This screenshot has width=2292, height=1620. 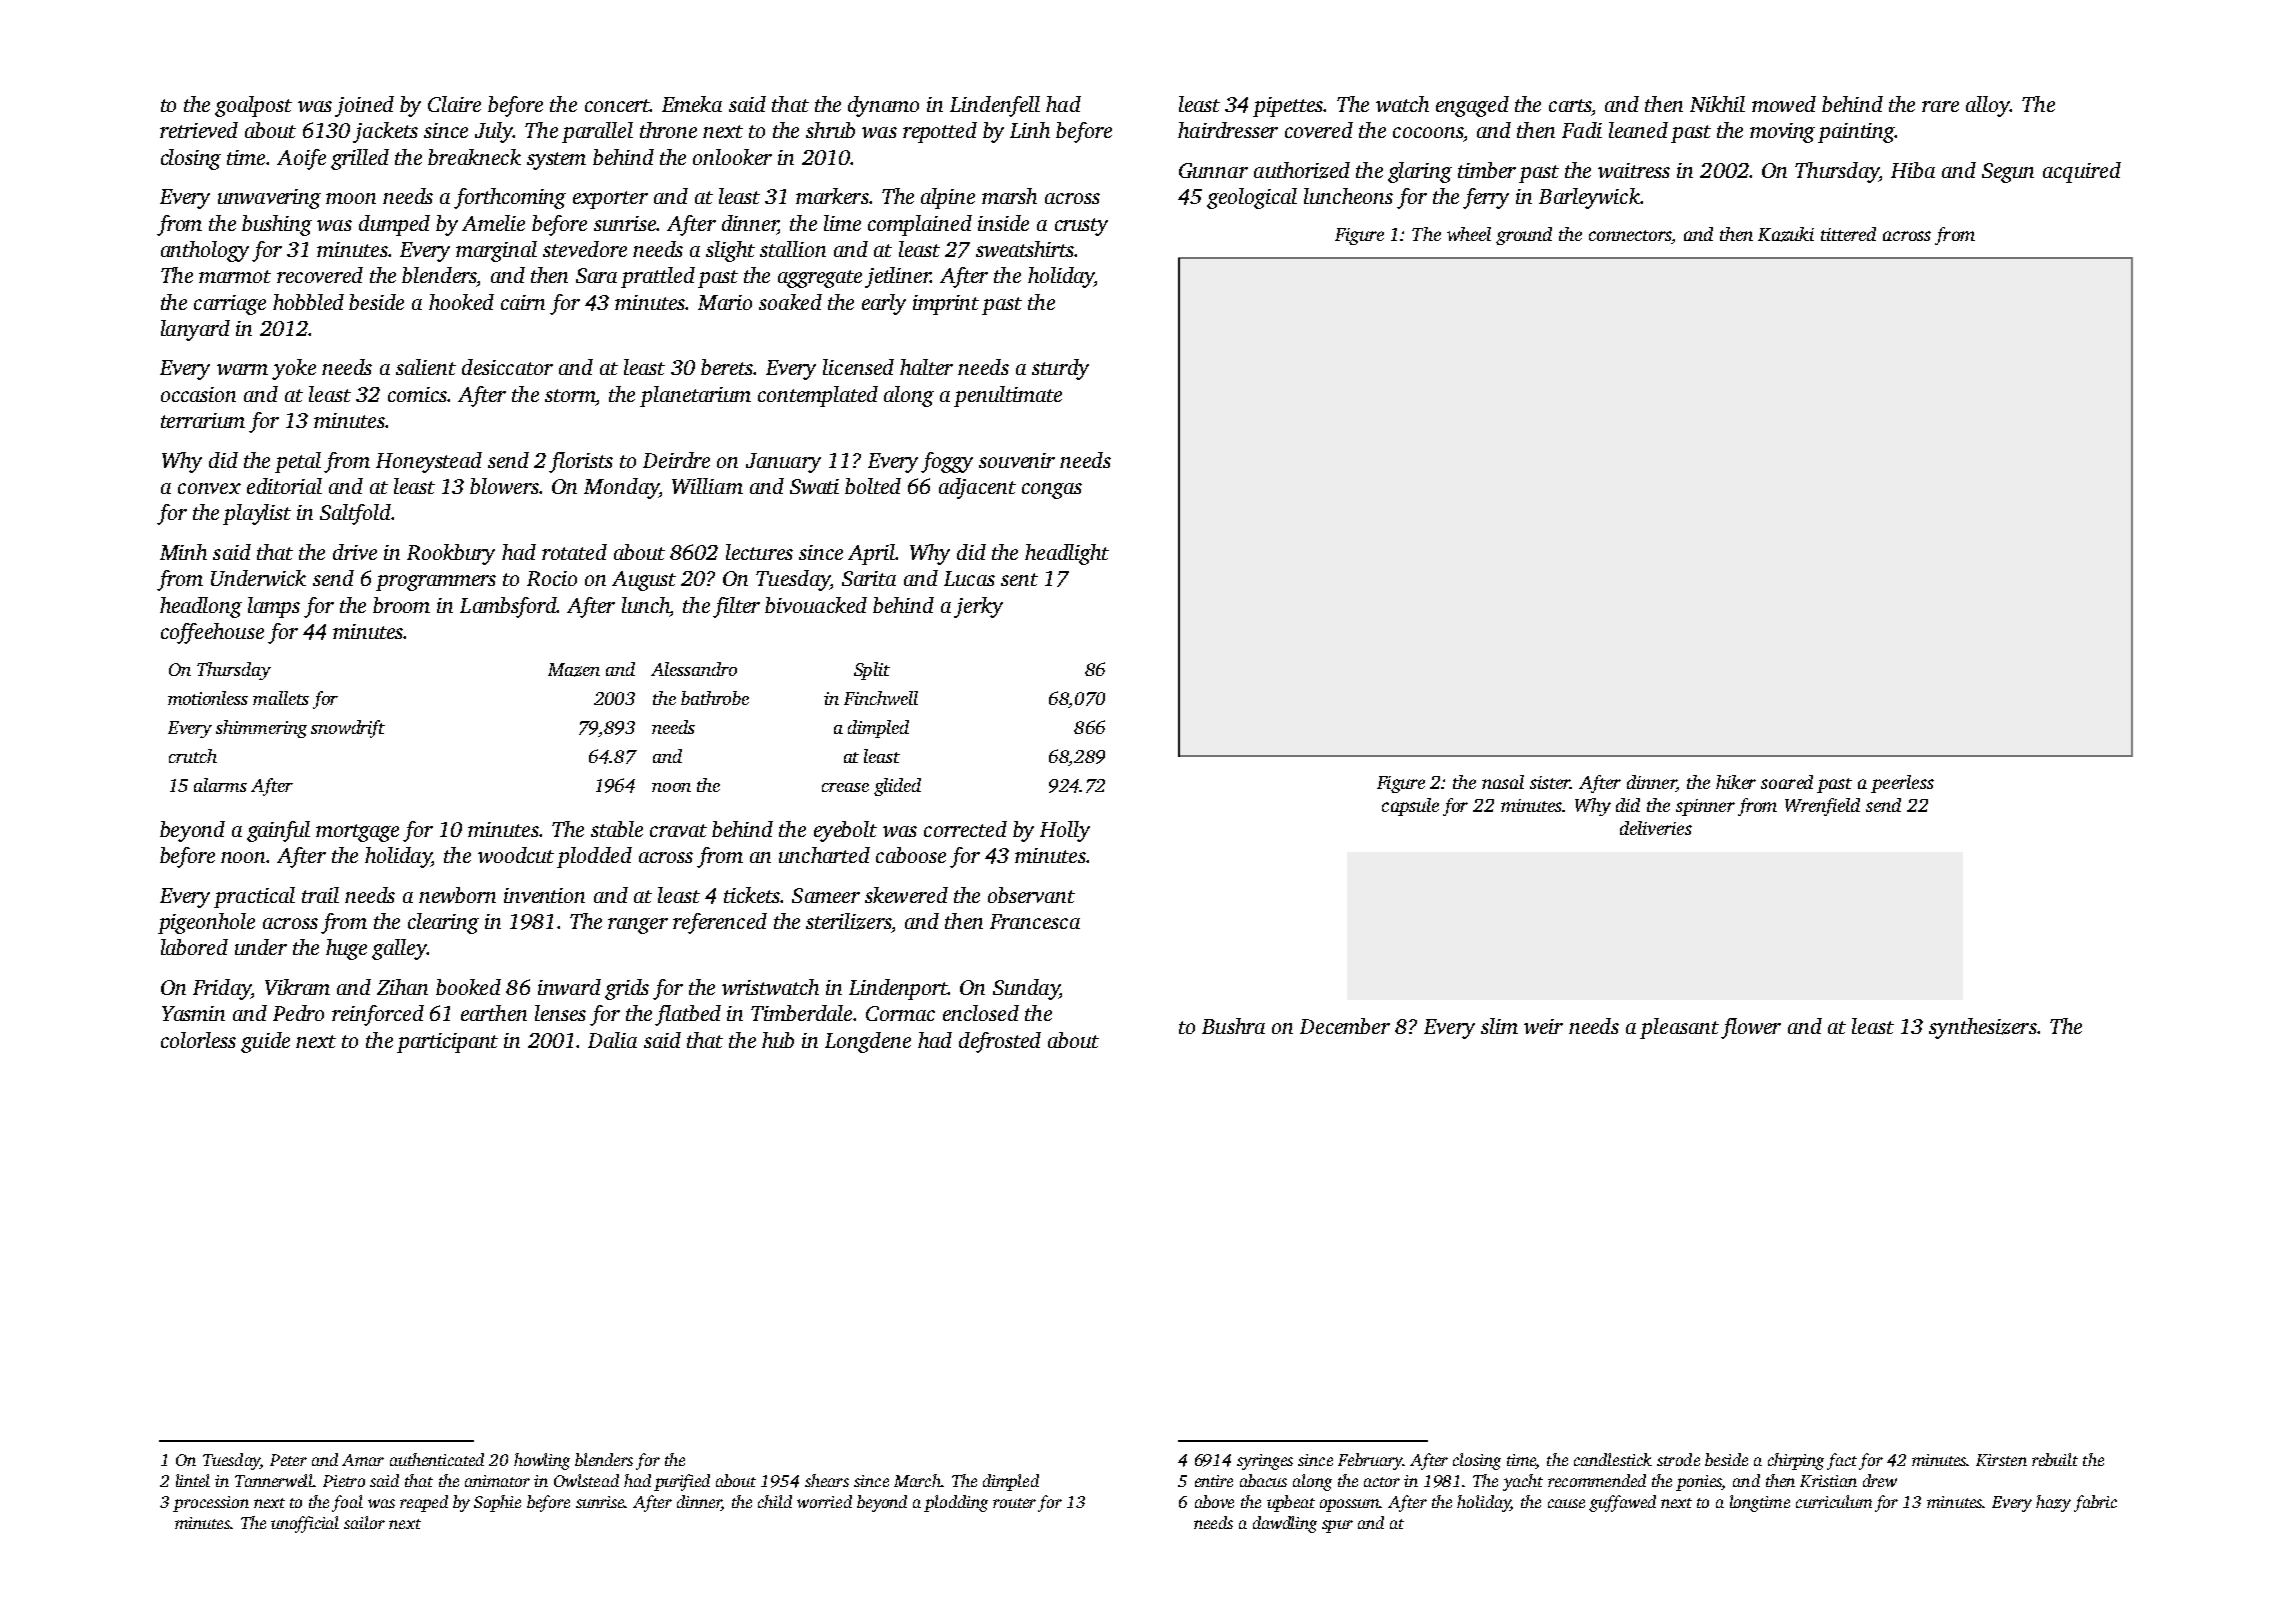 I want to click on entire, so click(x=1214, y=1481).
